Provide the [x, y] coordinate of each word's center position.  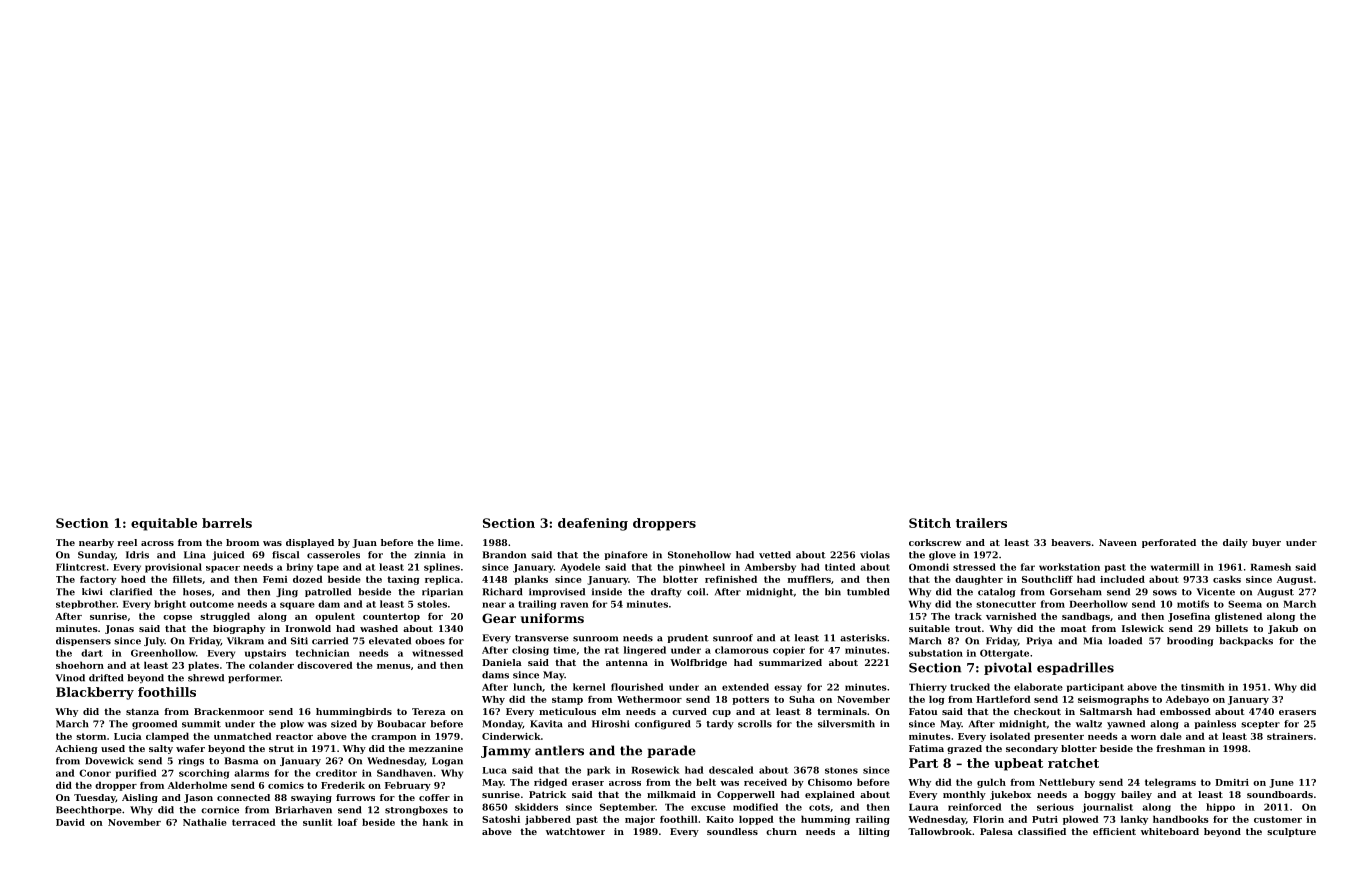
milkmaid [671, 794]
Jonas [119, 629]
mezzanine [436, 748]
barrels [227, 523]
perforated [1169, 543]
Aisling [140, 798]
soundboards [1280, 794]
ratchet [1073, 763]
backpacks [1246, 641]
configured [663, 725]
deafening [593, 524]
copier [789, 651]
